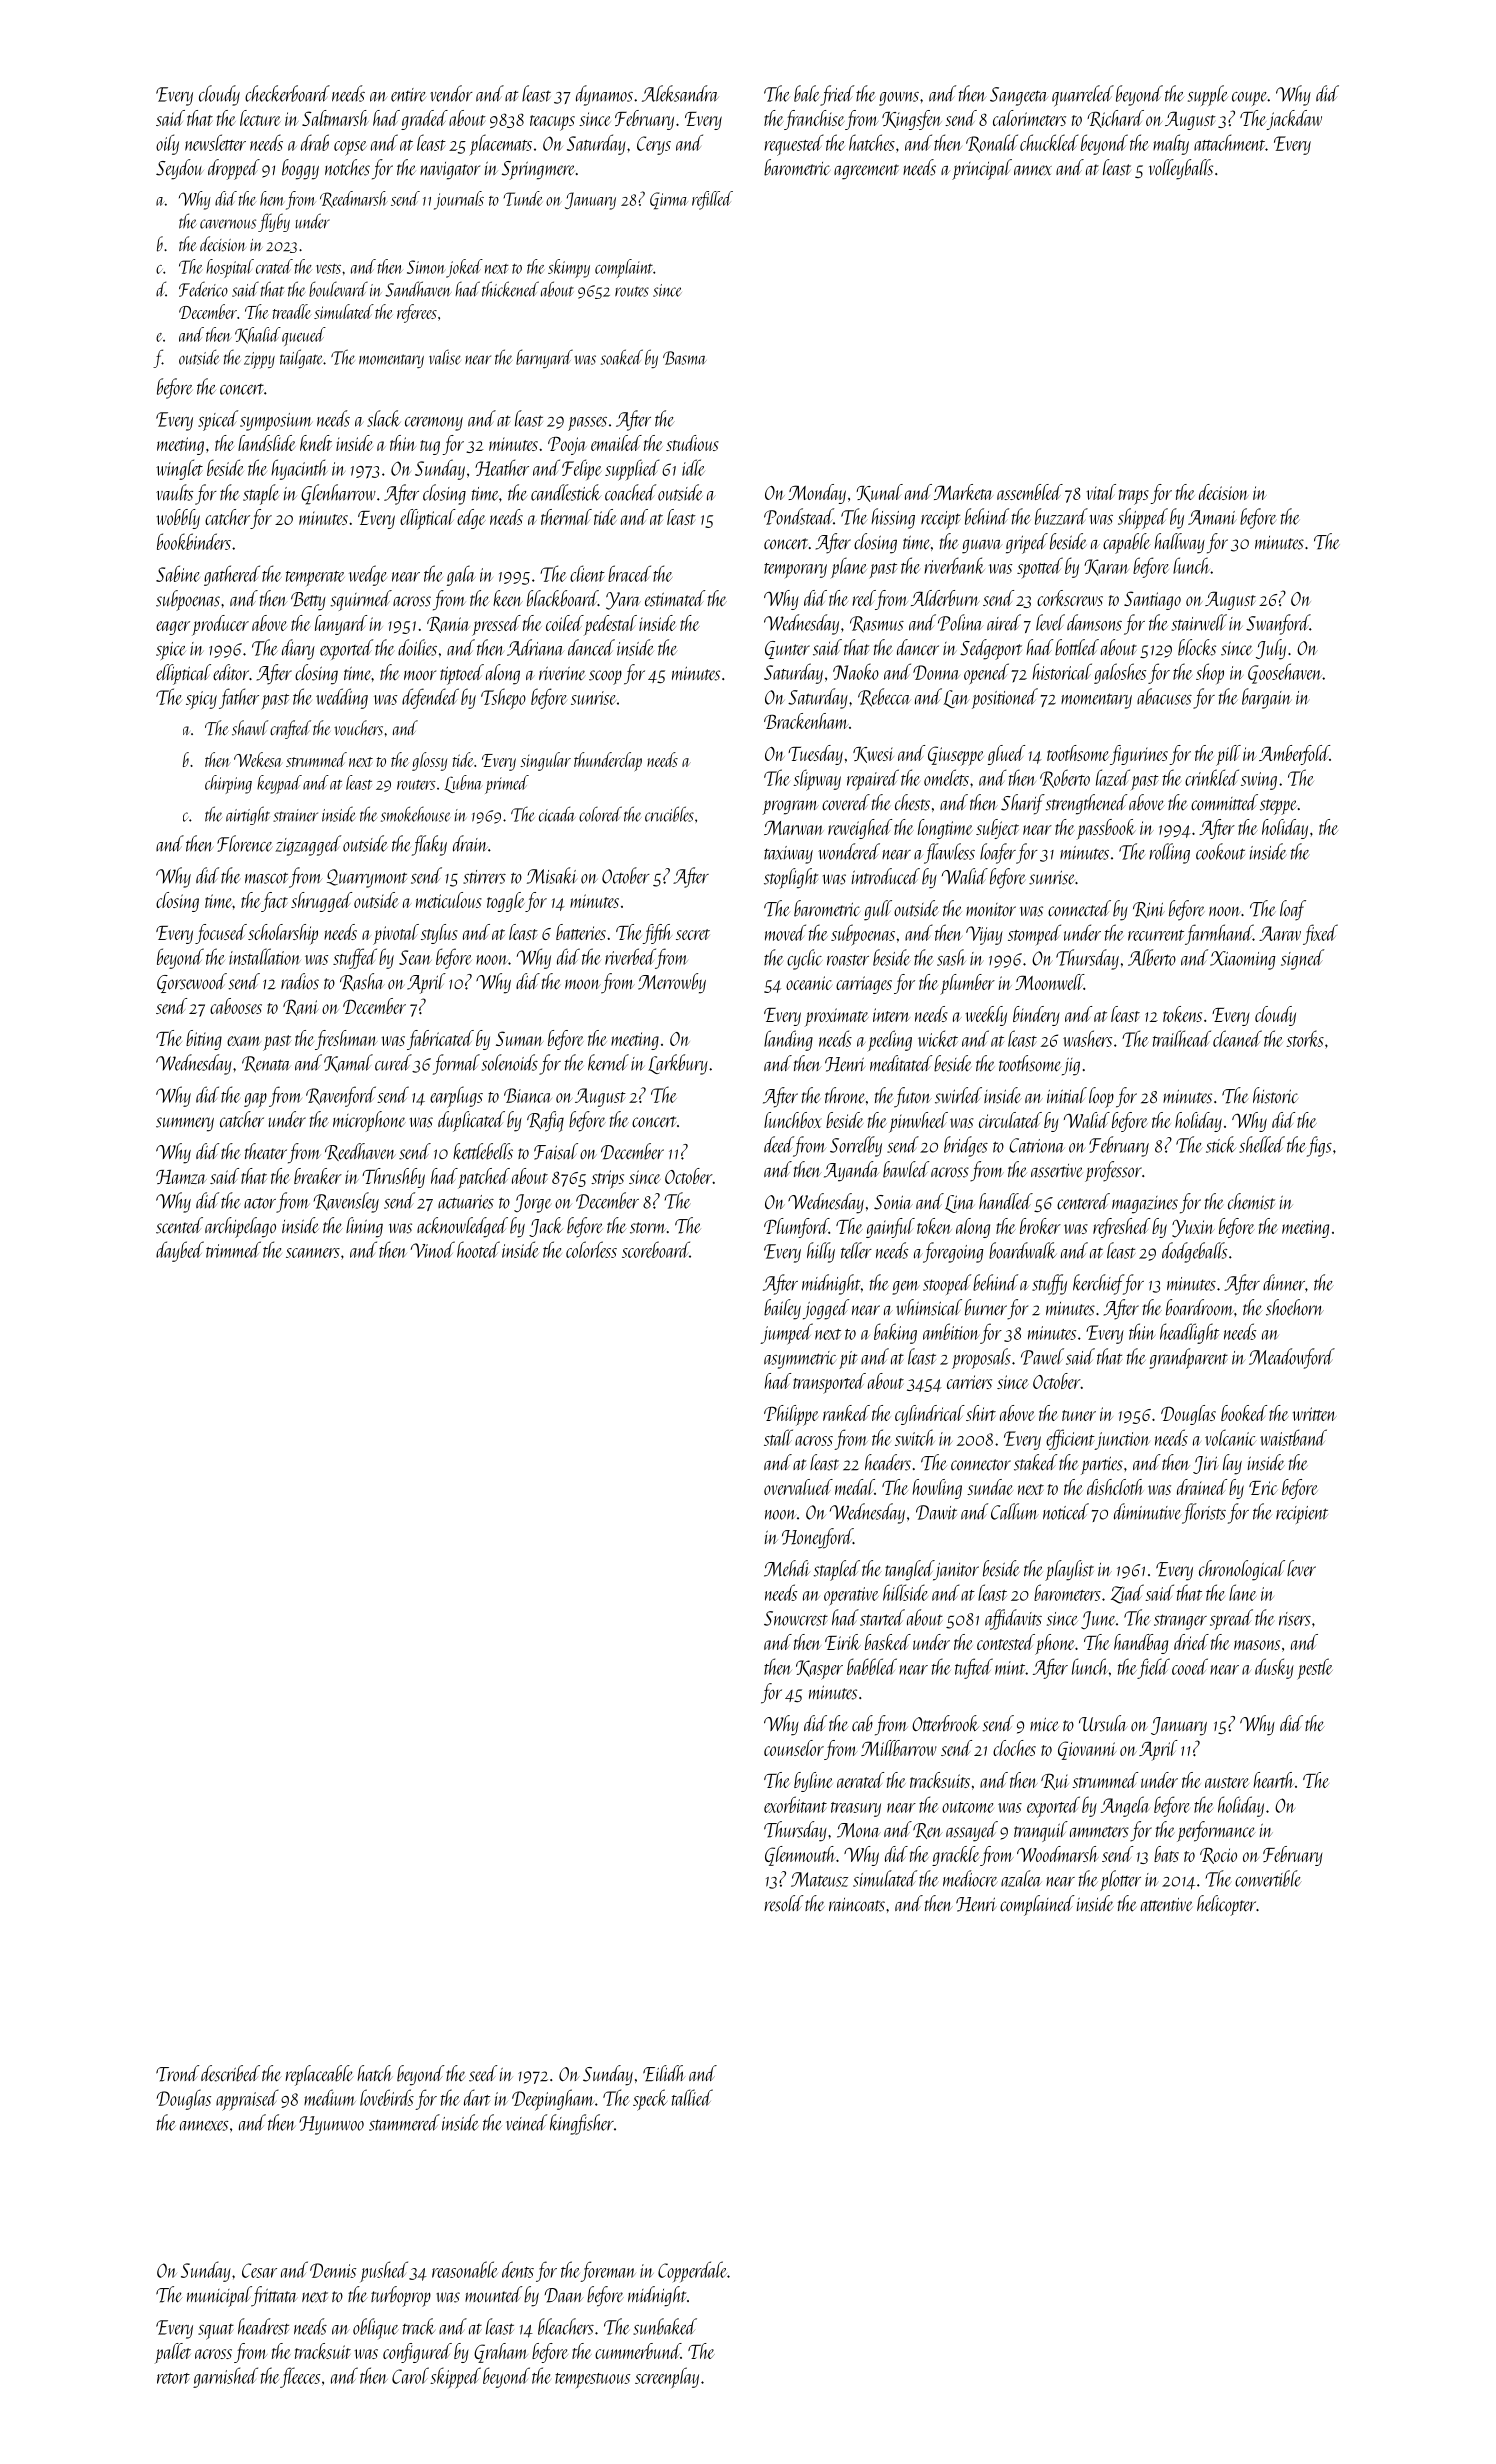  What do you see at coordinates (225, 2377) in the document?
I see `garnished` at bounding box center [225, 2377].
